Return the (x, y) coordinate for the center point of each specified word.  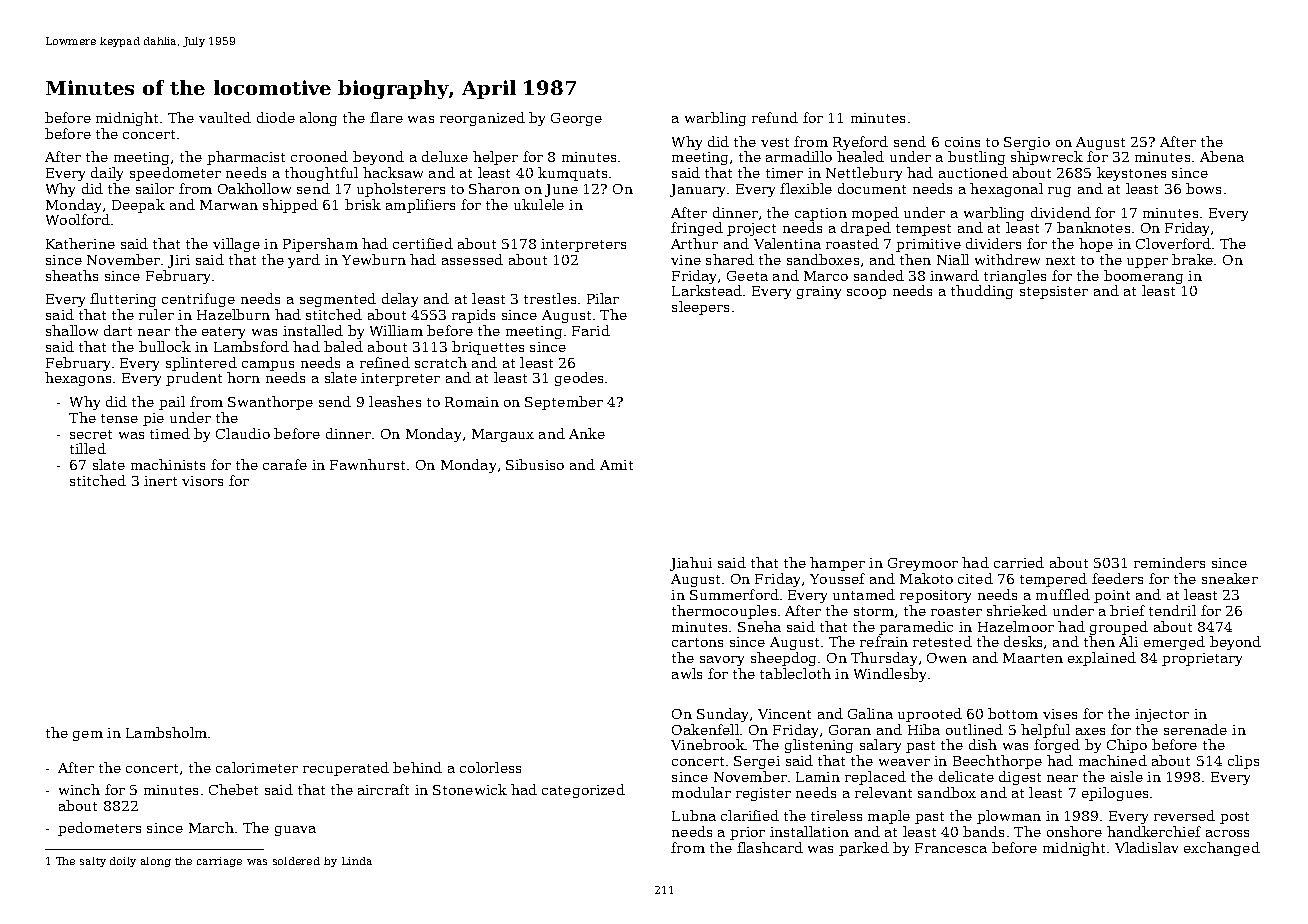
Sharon (494, 188)
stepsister (1054, 292)
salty (93, 862)
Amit (616, 465)
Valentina (787, 243)
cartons (697, 642)
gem (88, 736)
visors (202, 481)
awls (687, 673)
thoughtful (321, 174)
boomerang (1143, 277)
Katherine (80, 243)
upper (1147, 263)
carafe (285, 464)
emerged (1174, 643)
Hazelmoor (1016, 626)
